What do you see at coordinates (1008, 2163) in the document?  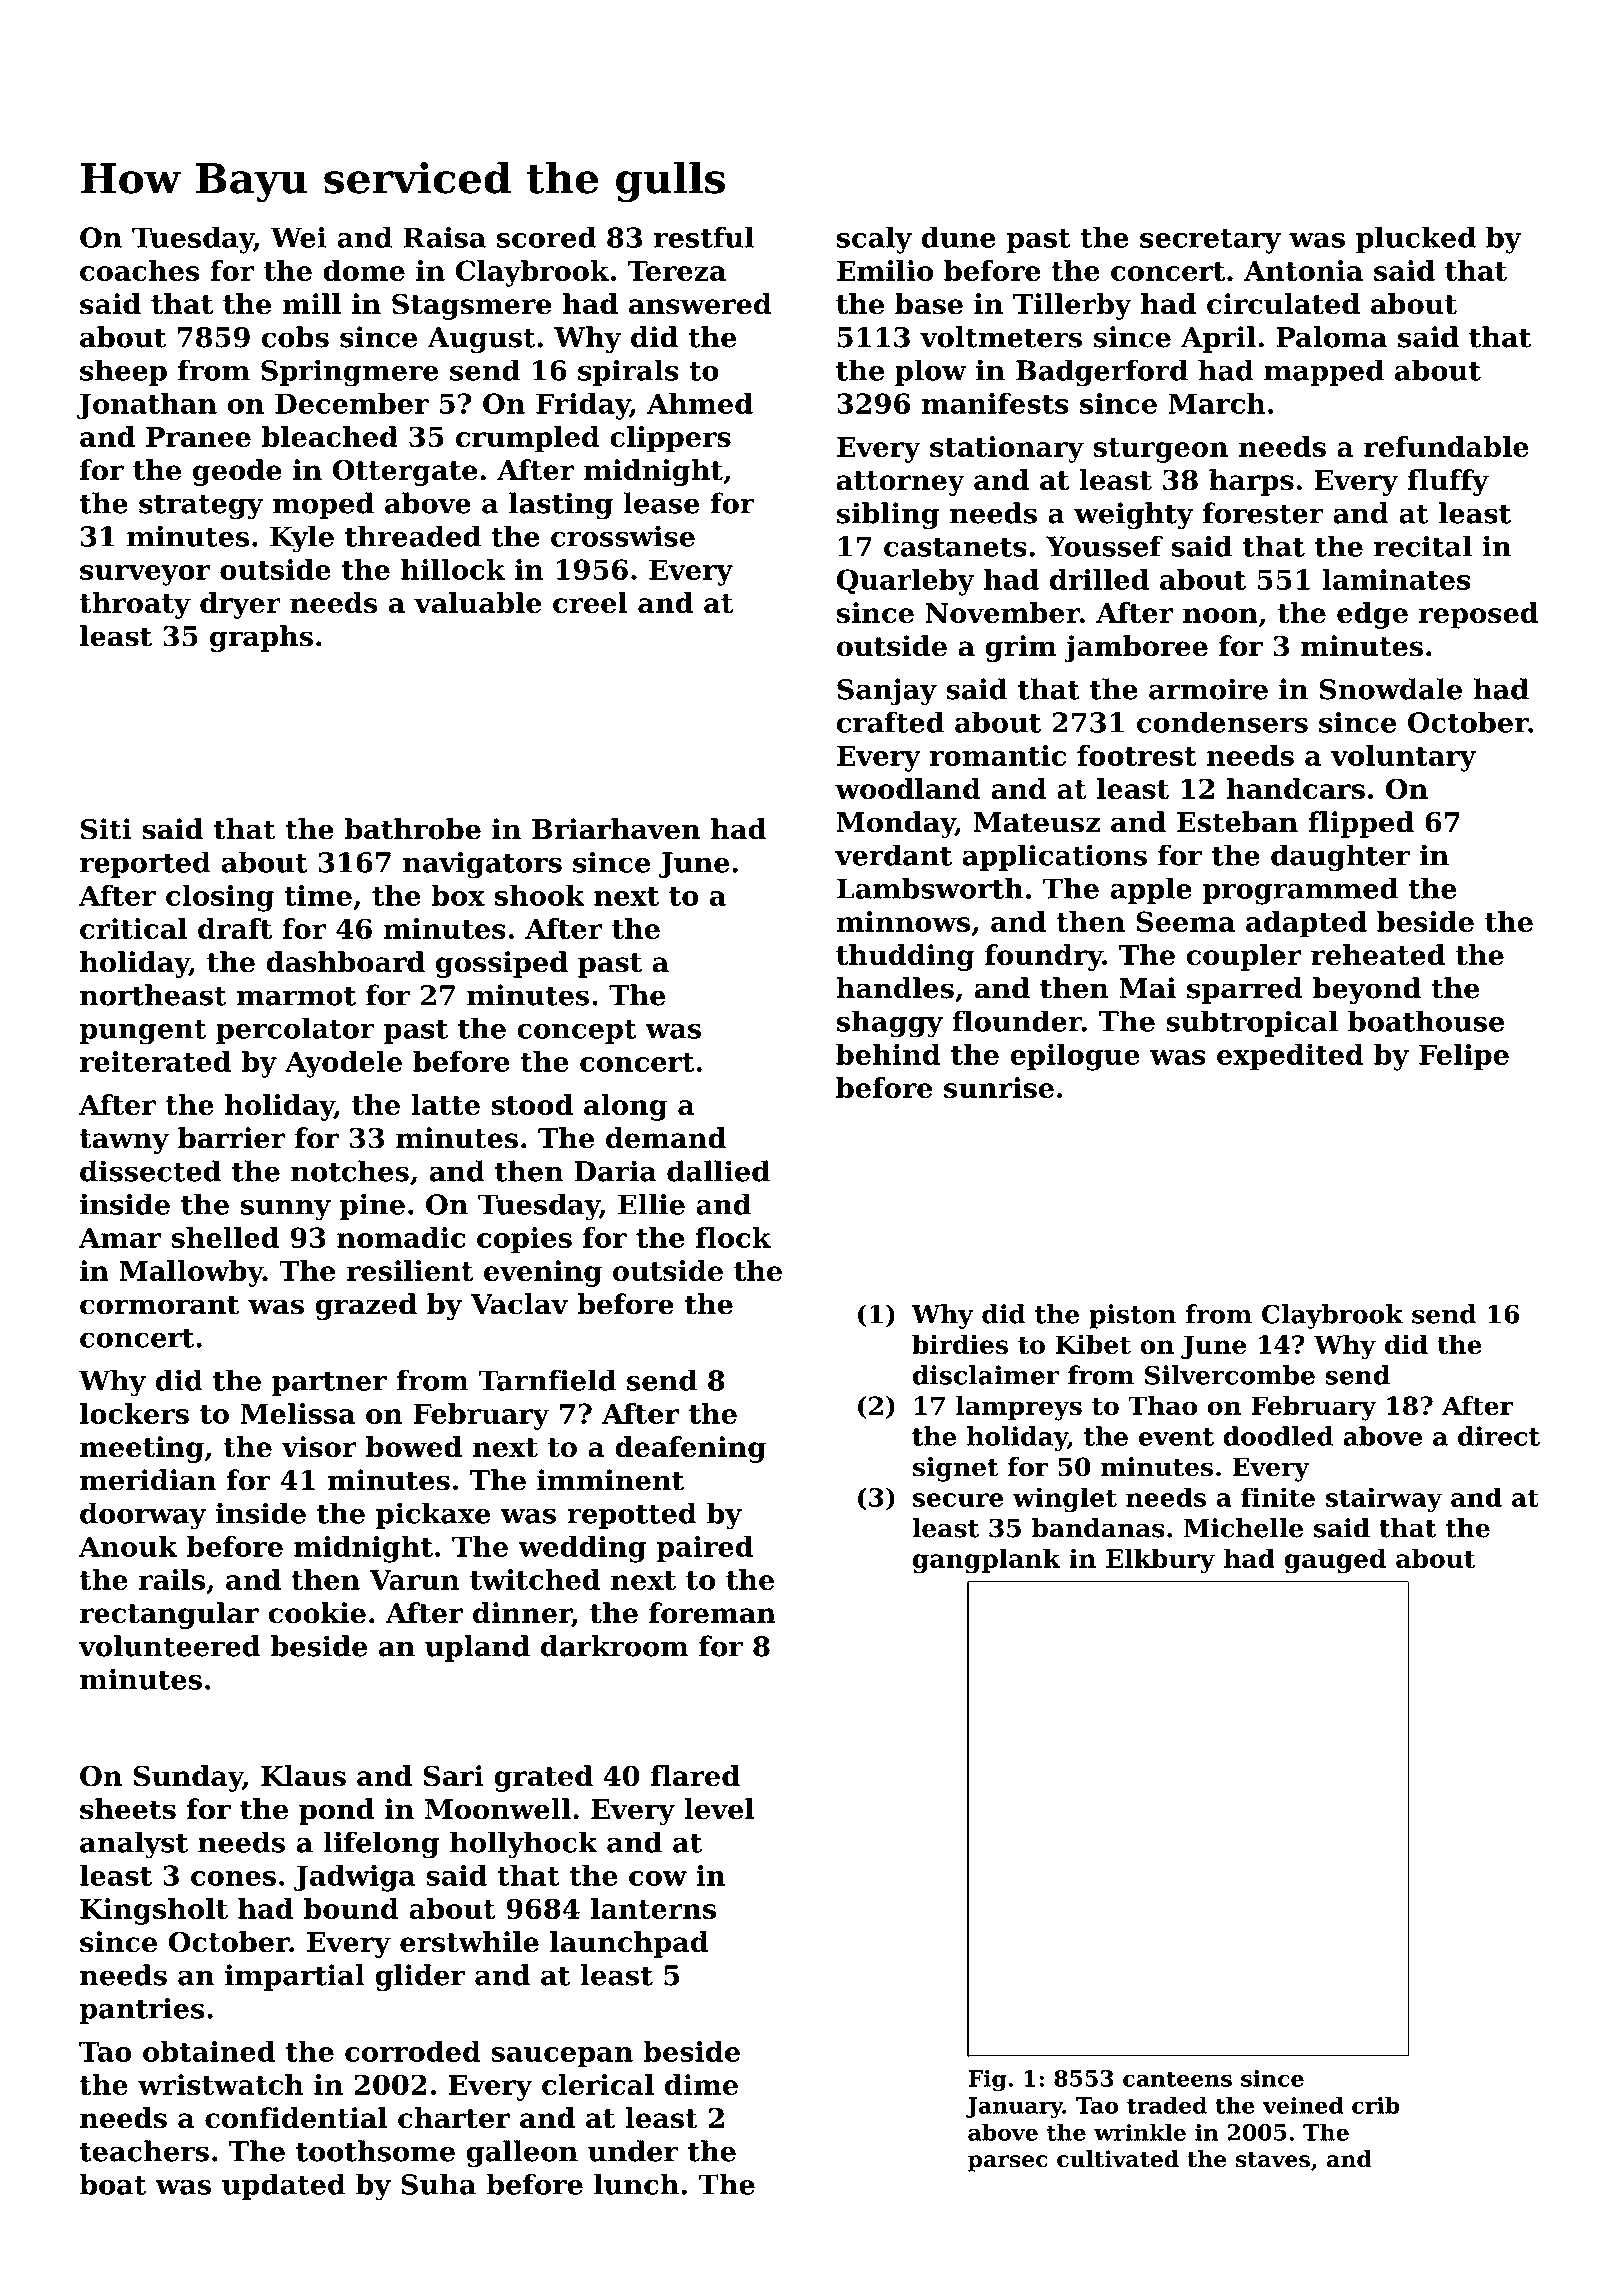 I see `parsec` at bounding box center [1008, 2163].
